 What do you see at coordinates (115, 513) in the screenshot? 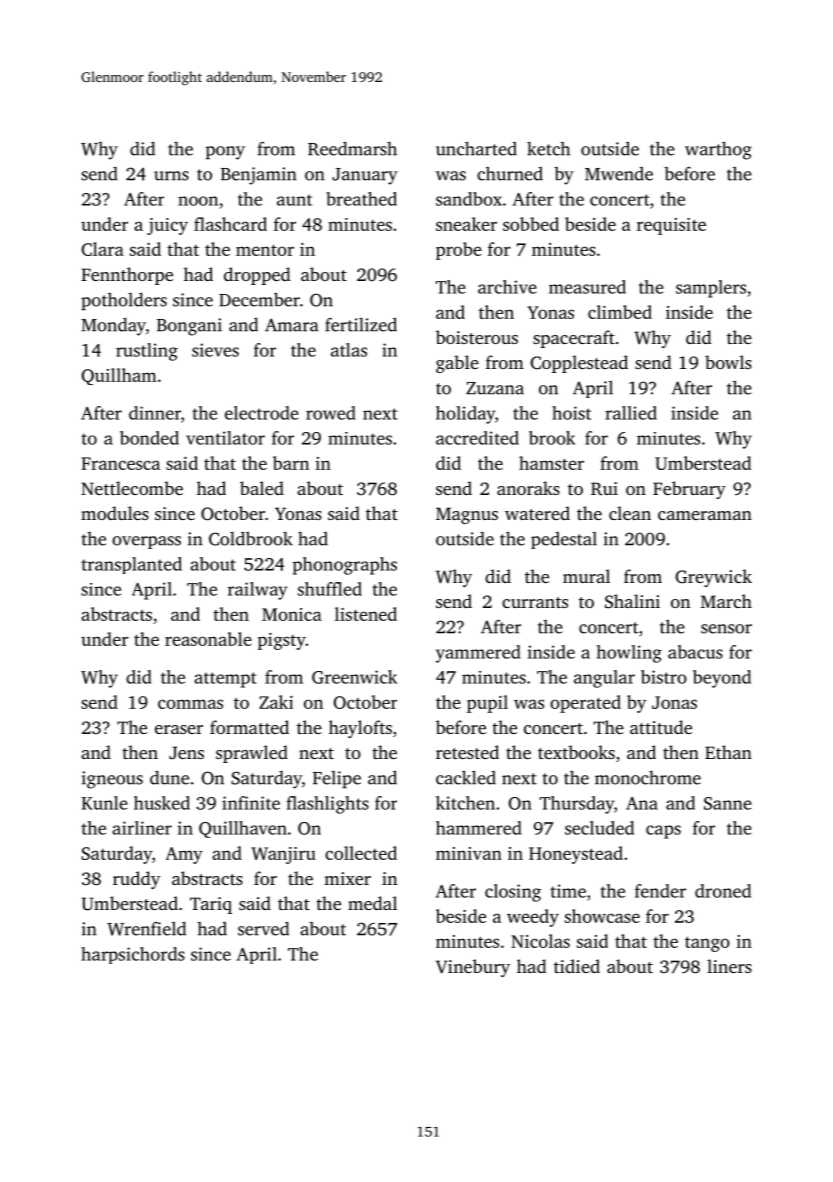
I see `modules` at bounding box center [115, 513].
